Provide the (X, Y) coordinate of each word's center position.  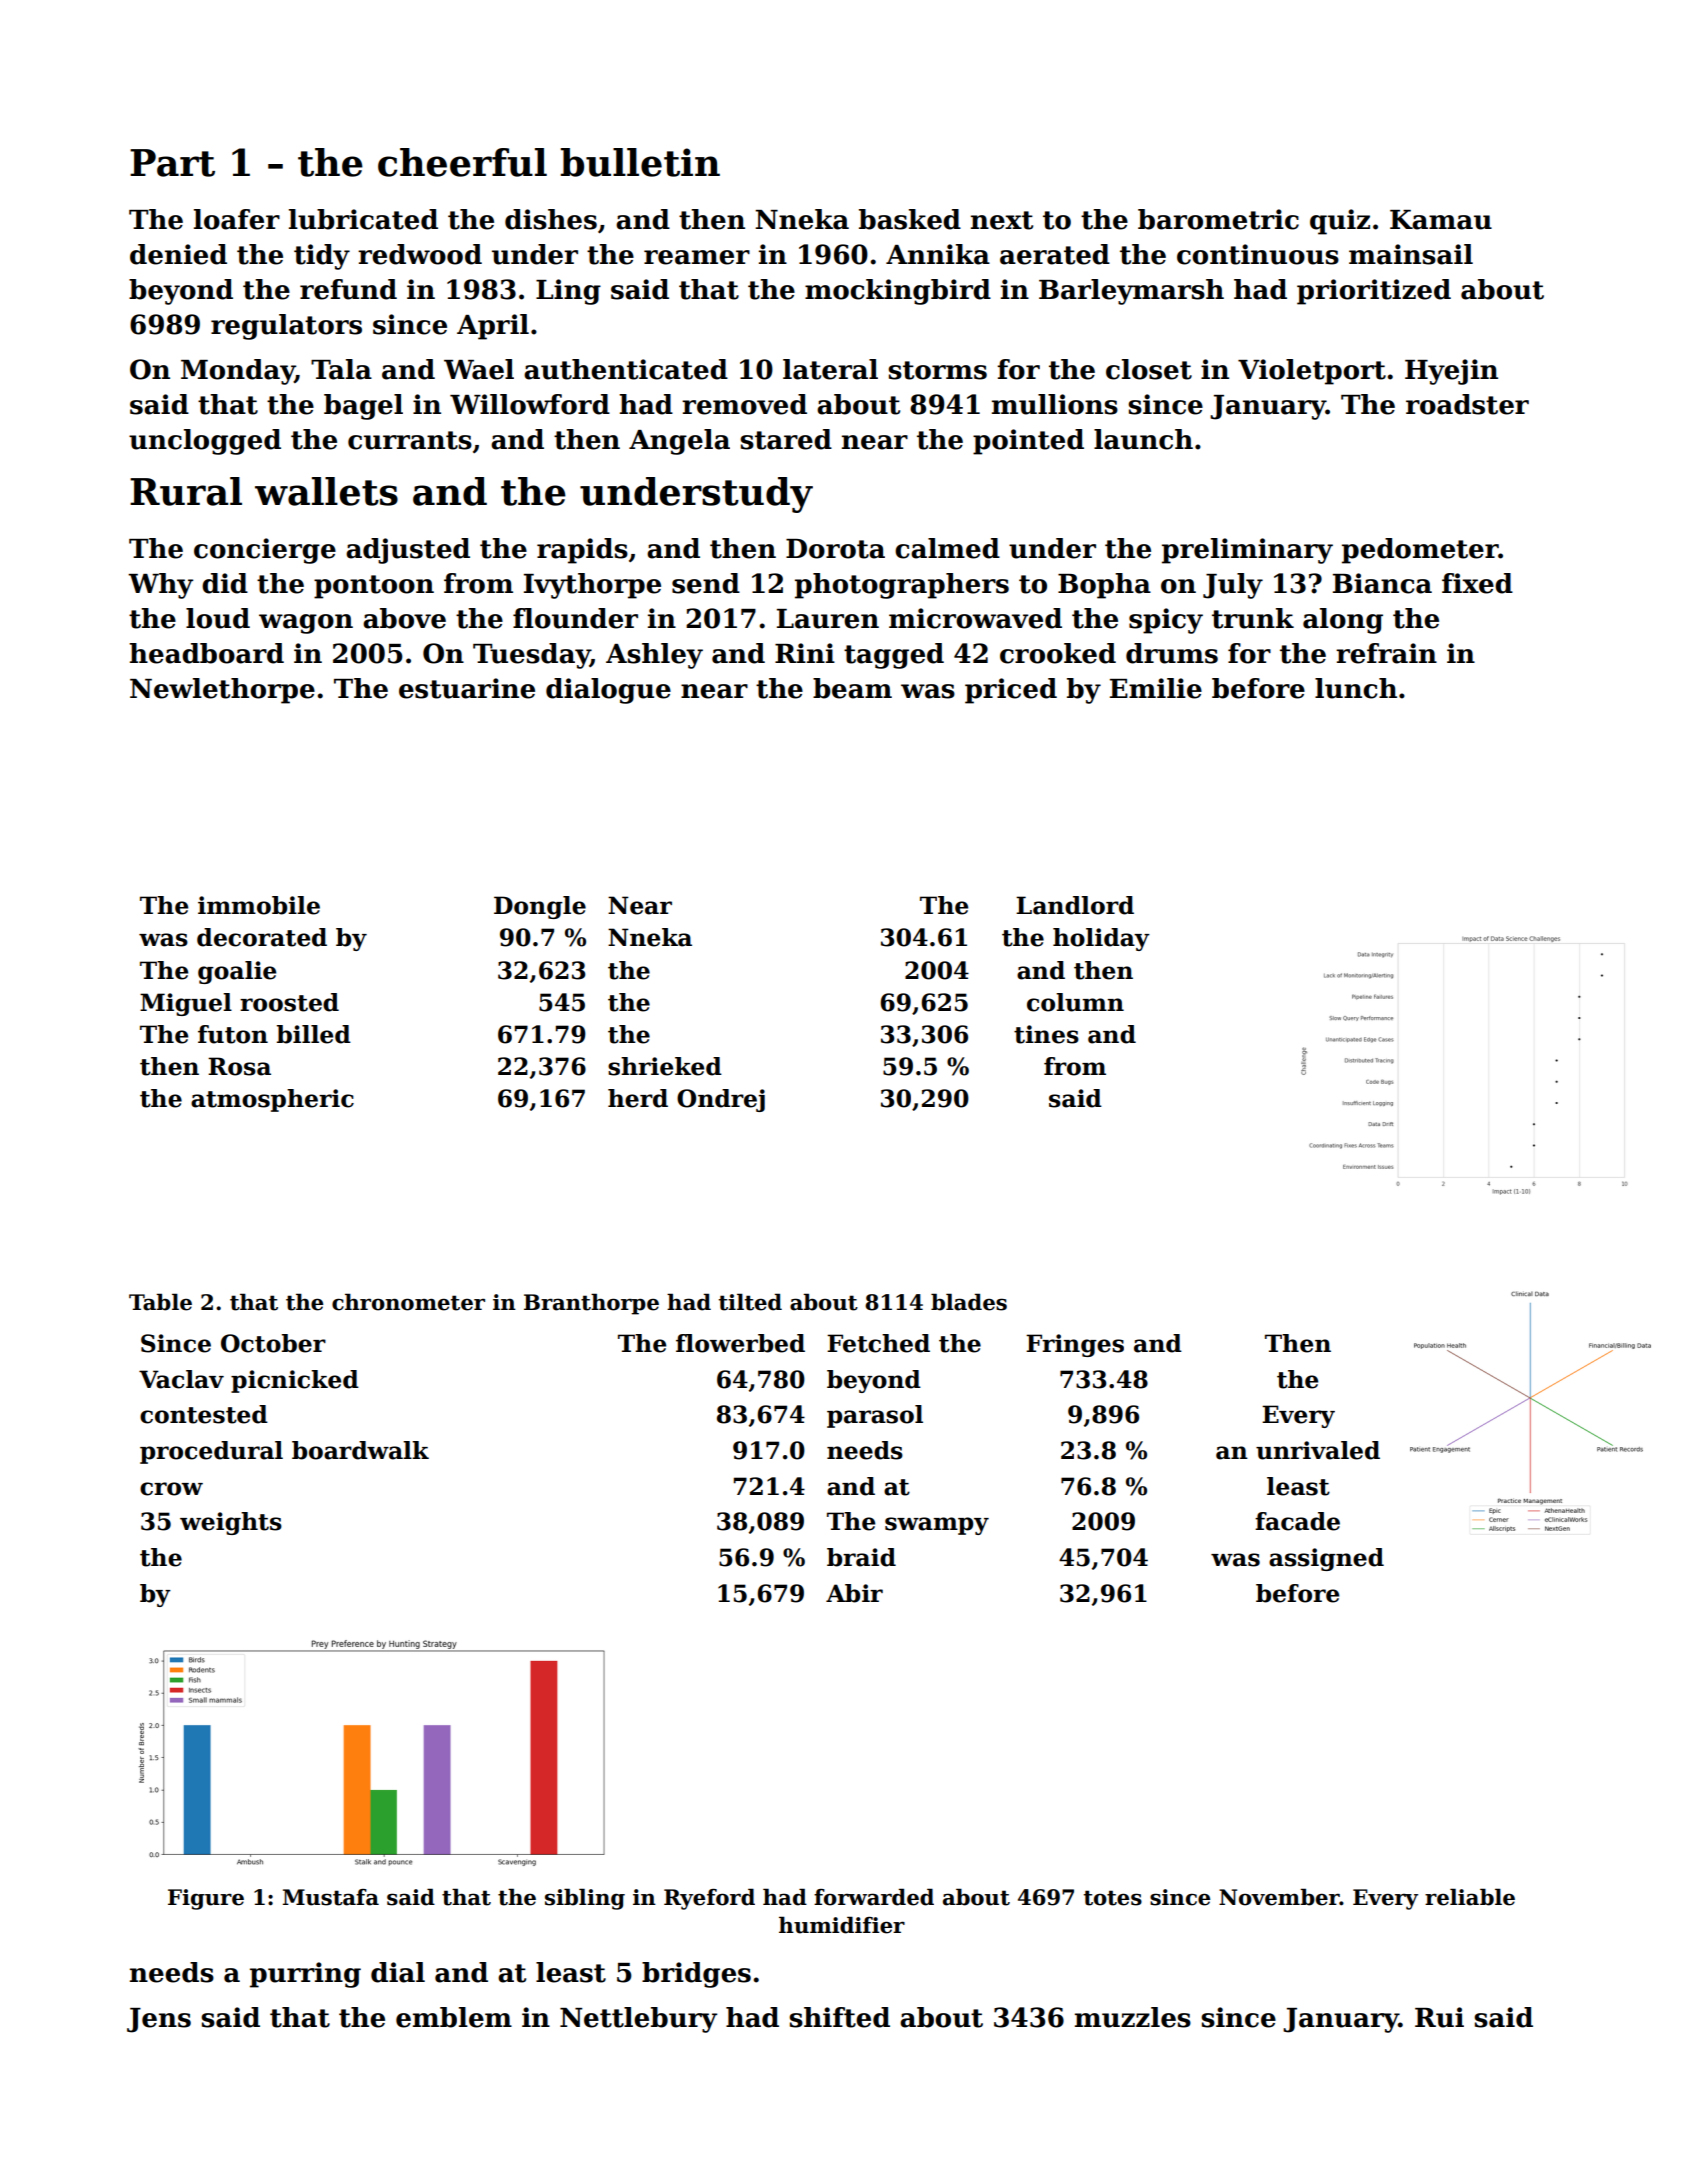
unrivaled (1318, 1450)
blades (969, 1302)
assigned (1326, 1559)
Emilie (1156, 688)
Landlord (1075, 905)
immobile (259, 905)
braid (861, 1557)
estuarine (467, 688)
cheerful (462, 162)
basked (910, 219)
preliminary (1247, 551)
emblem (454, 2017)
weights (231, 1523)
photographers (902, 586)
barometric (1218, 219)
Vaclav (181, 1379)
